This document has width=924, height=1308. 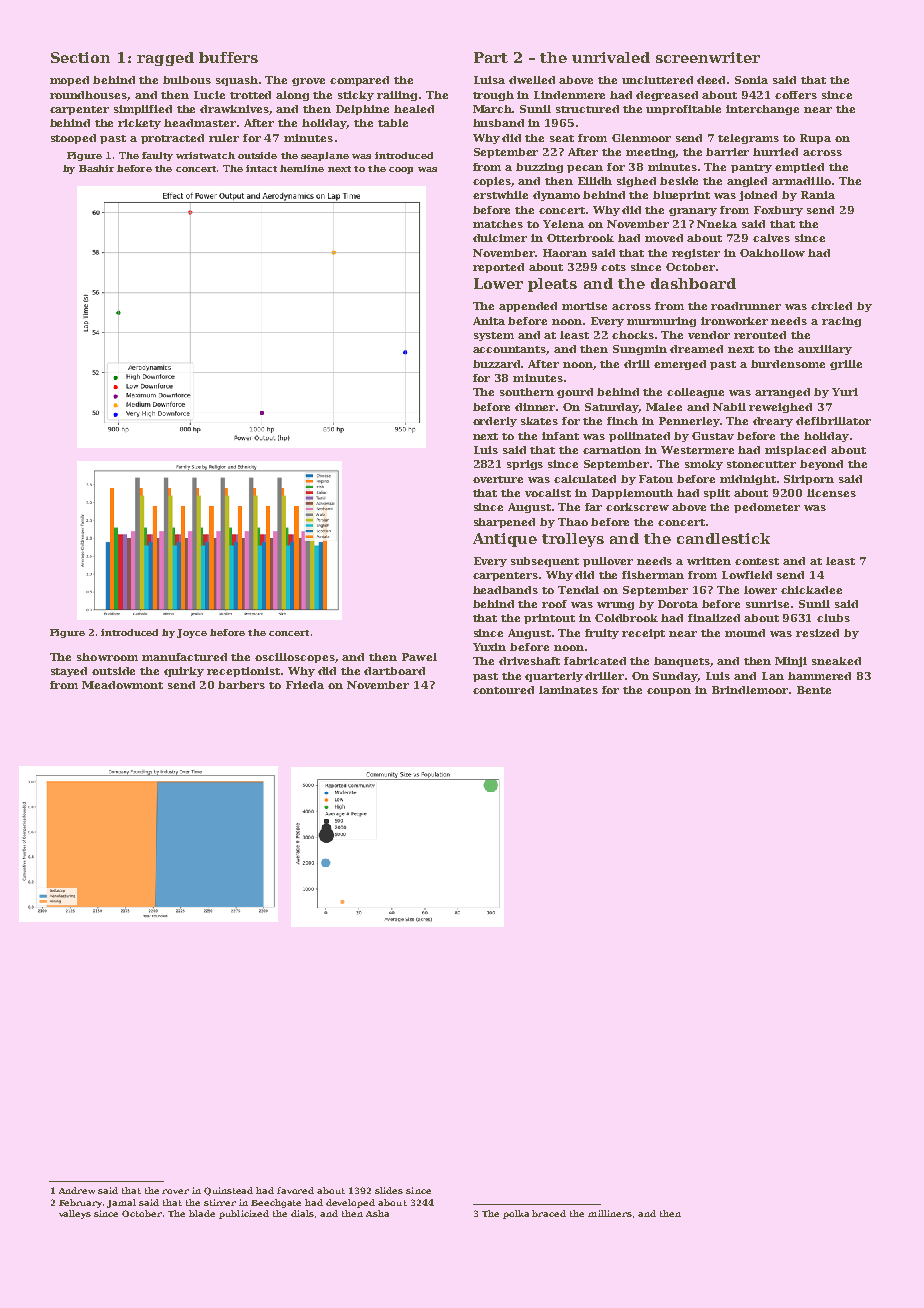 What do you see at coordinates (548, 493) in the document?
I see `vocalist` at bounding box center [548, 493].
